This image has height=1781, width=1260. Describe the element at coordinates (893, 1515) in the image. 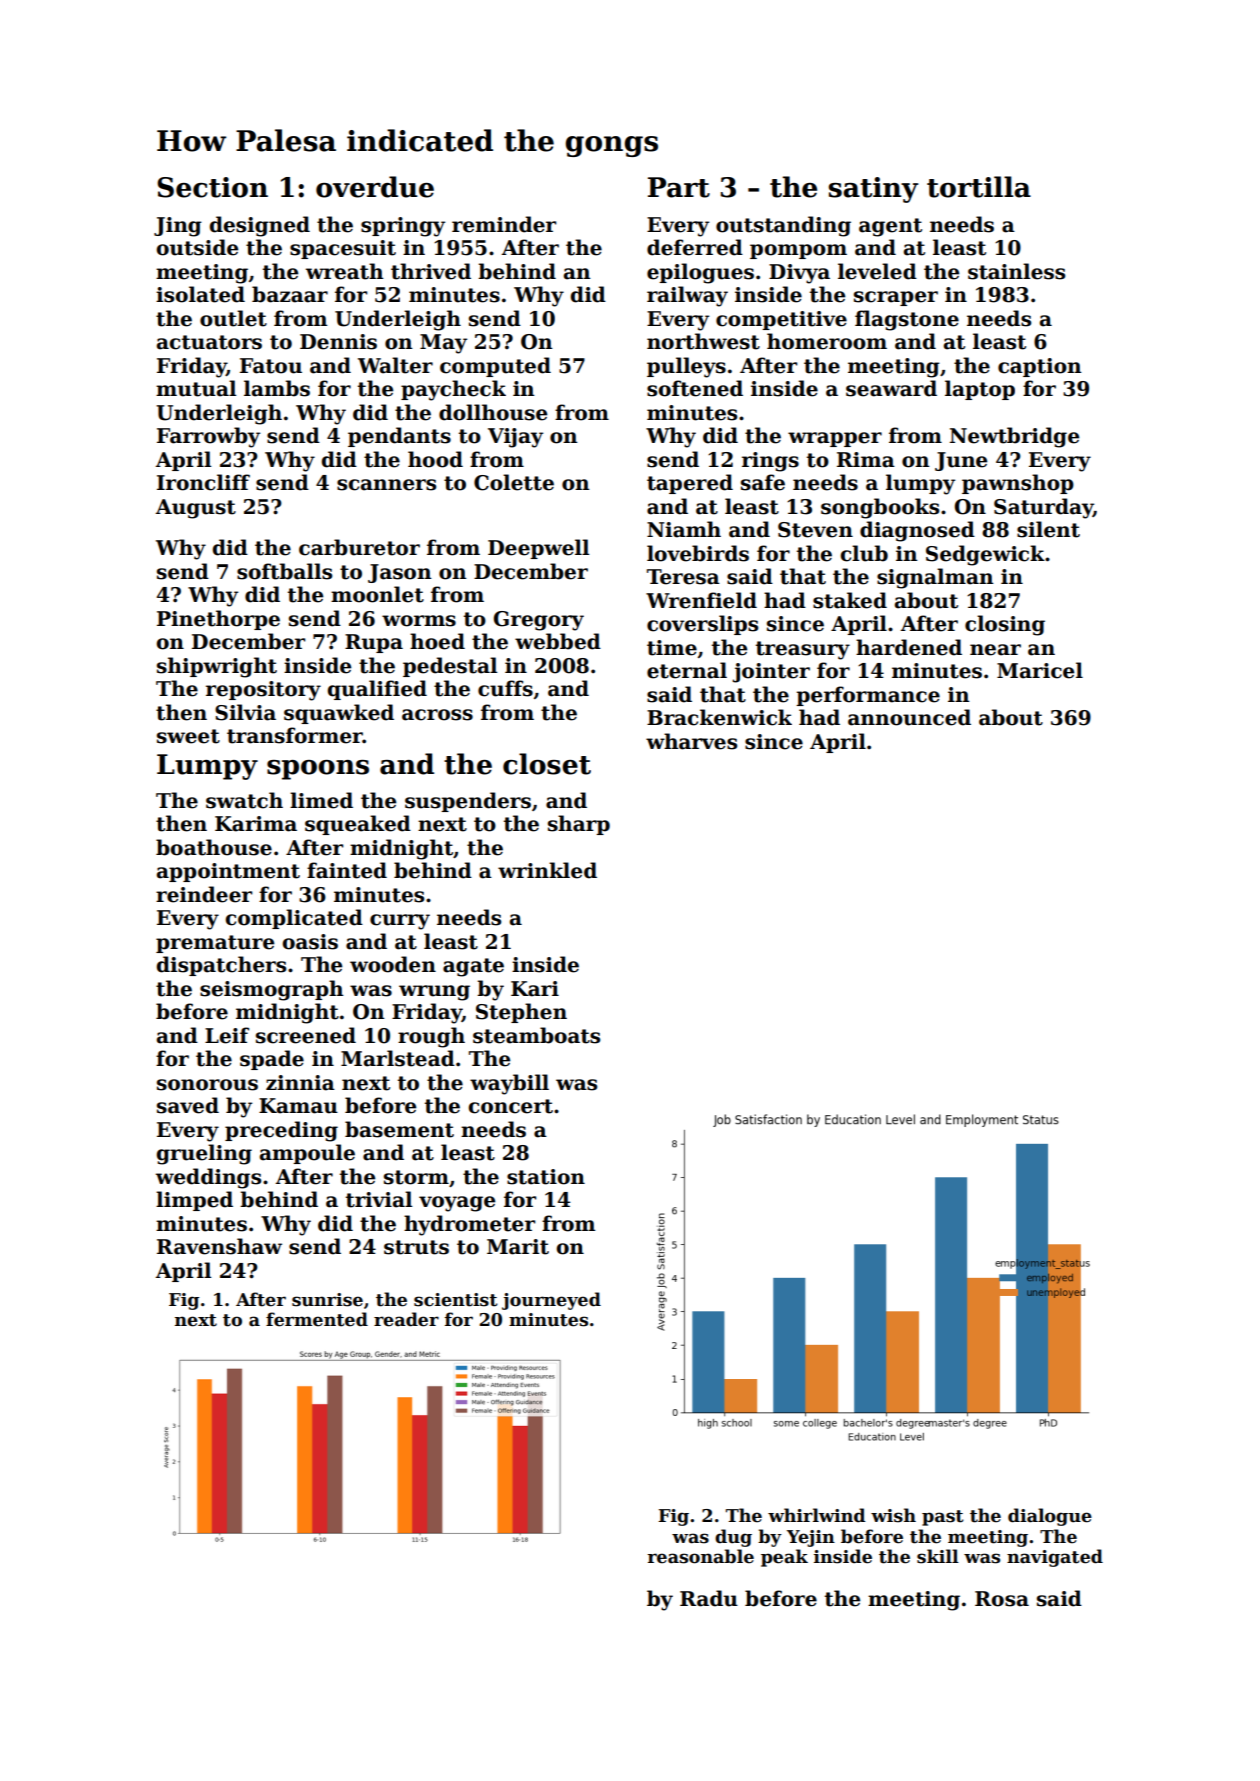

I see `wish` at that location.
